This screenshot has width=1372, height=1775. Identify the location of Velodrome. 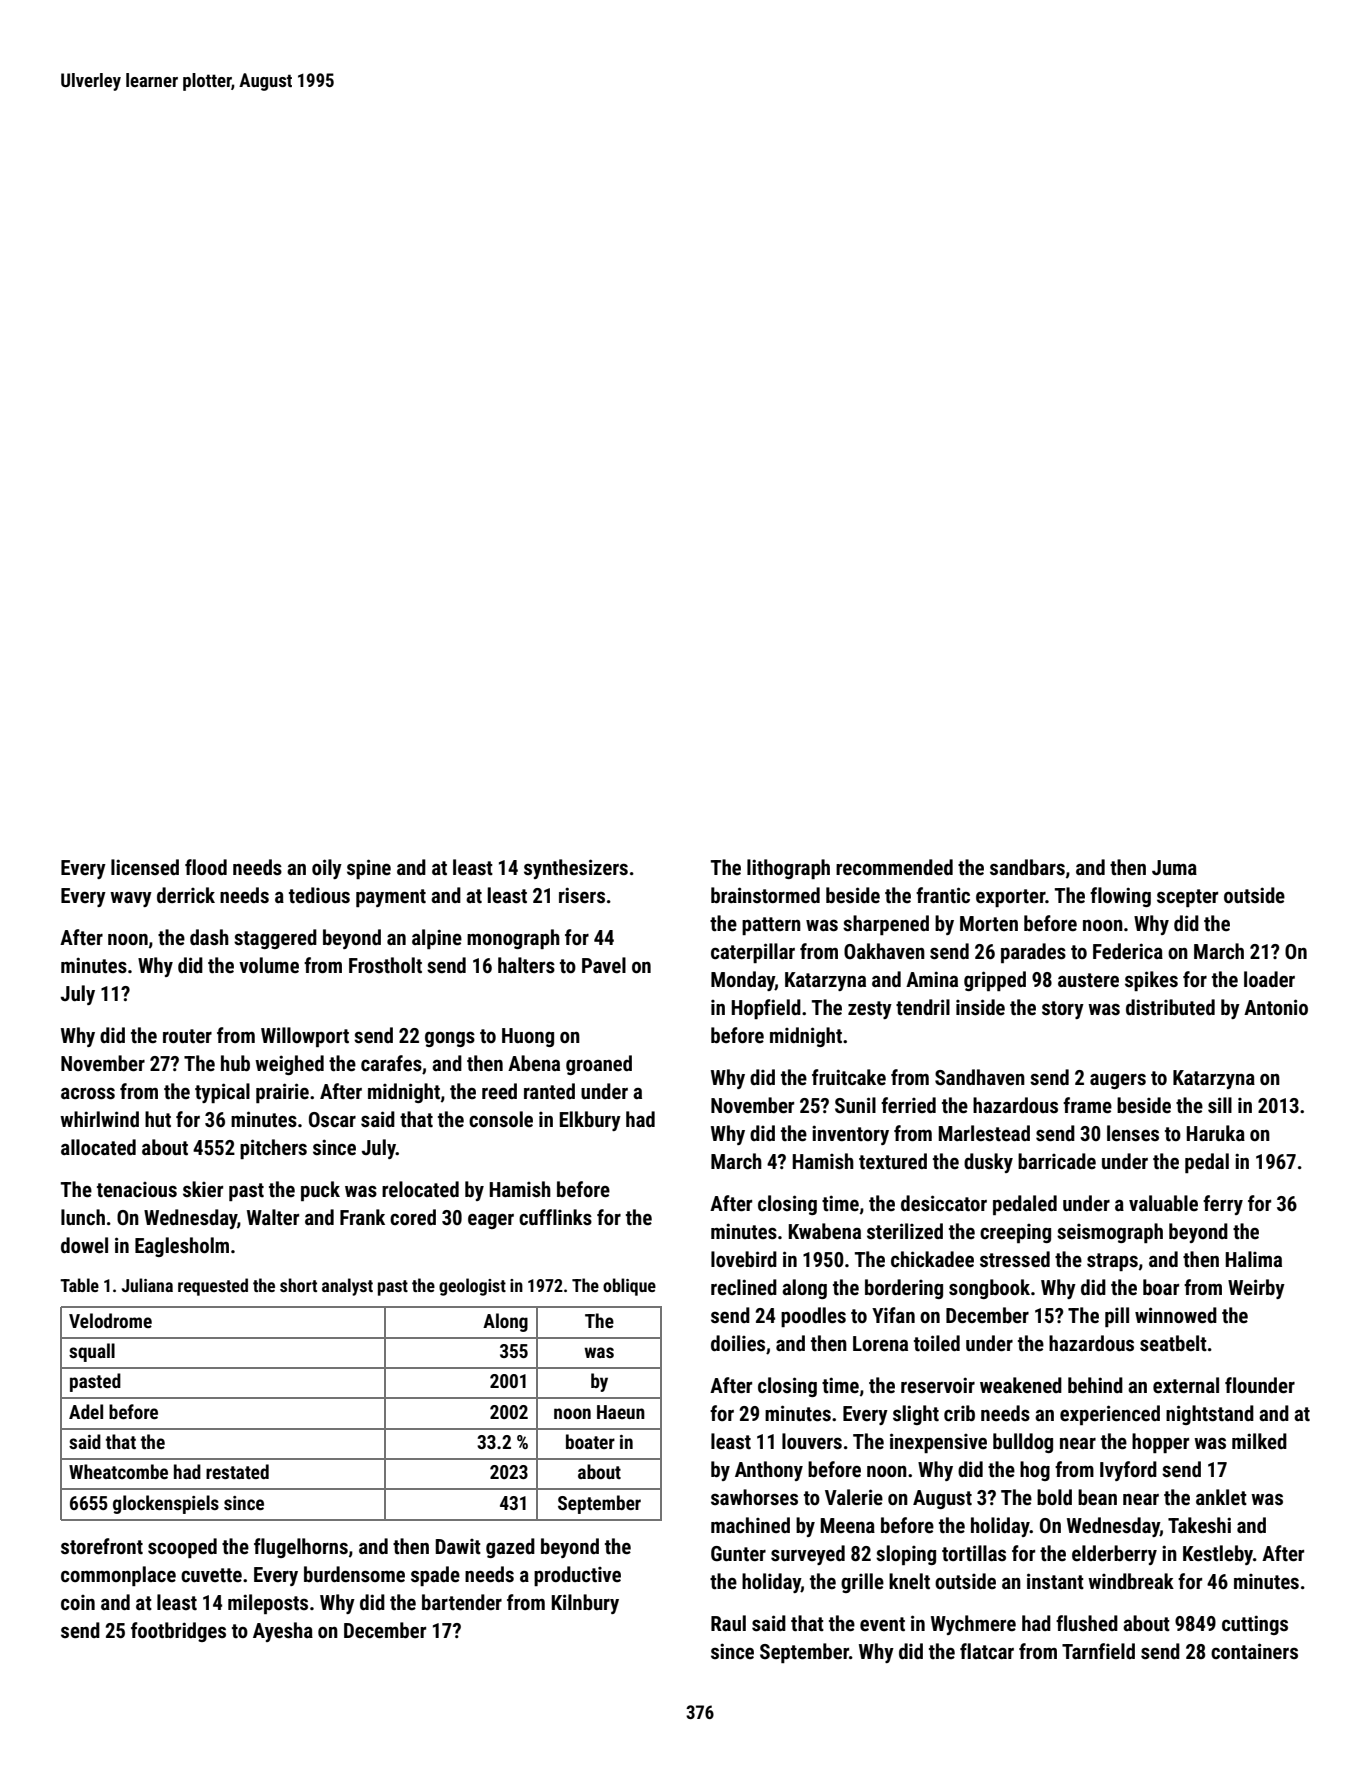
(110, 1320).
